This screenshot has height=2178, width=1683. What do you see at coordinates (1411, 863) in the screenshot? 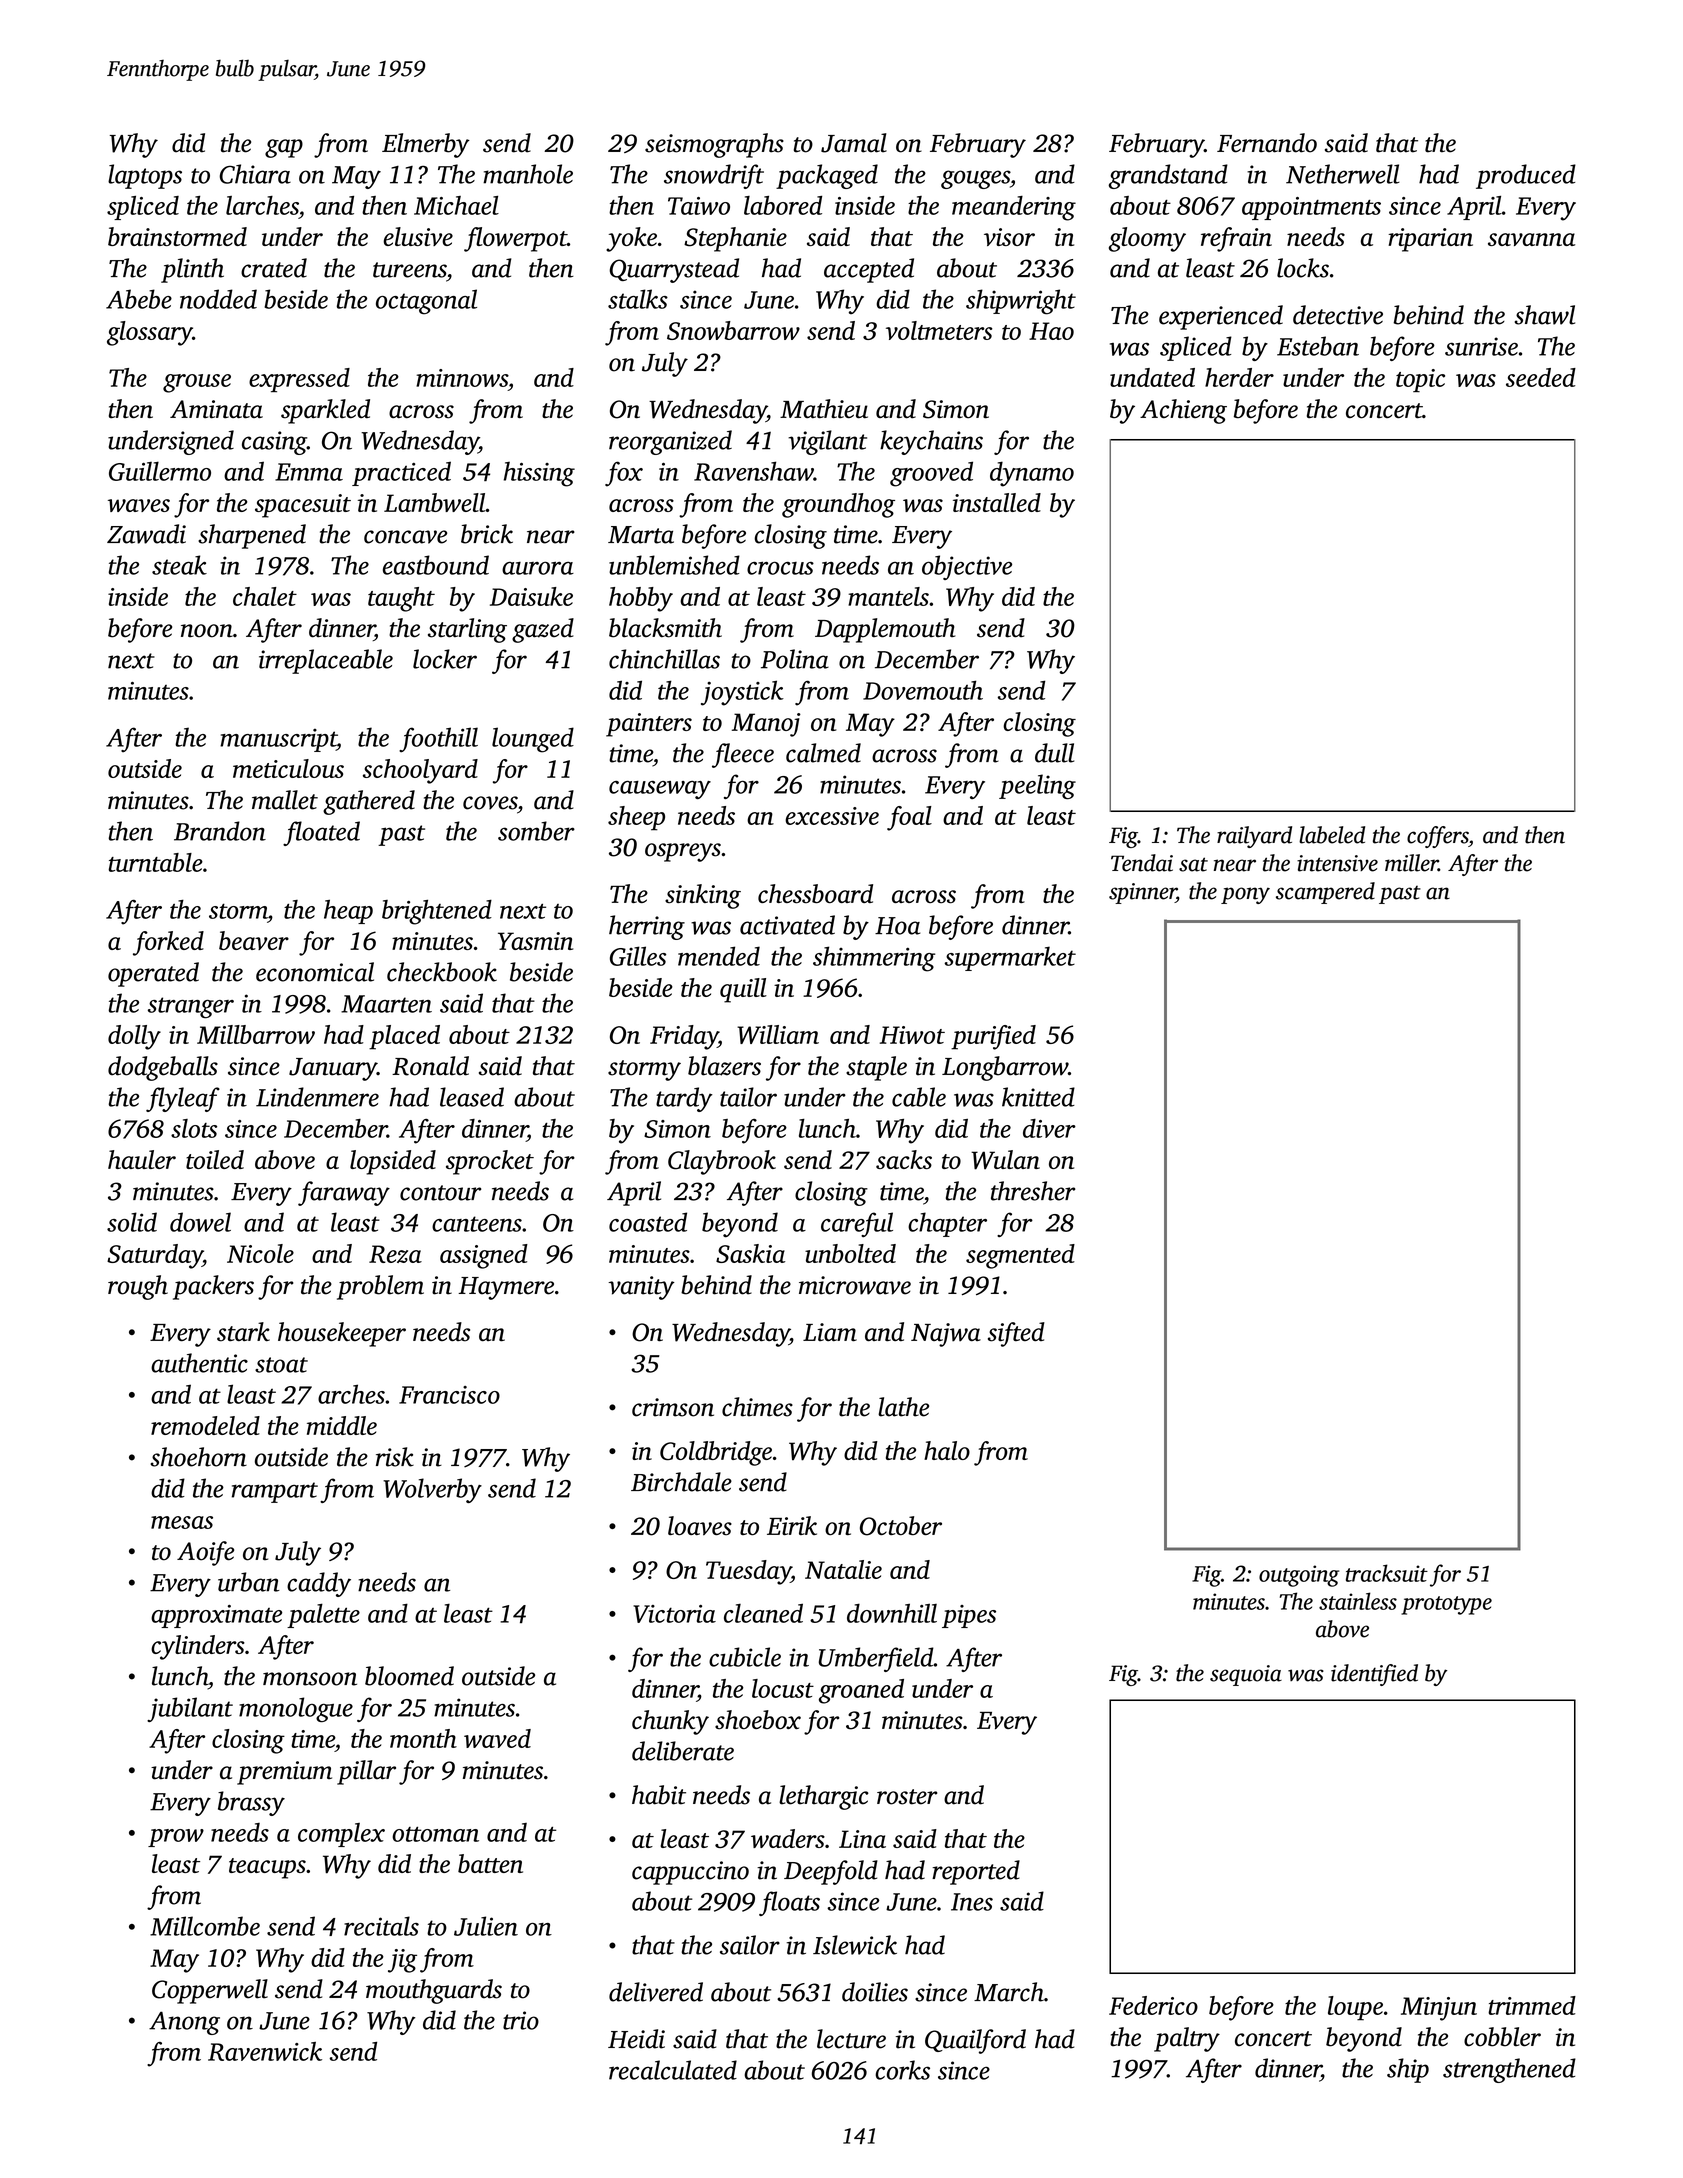
I see `miller` at bounding box center [1411, 863].
